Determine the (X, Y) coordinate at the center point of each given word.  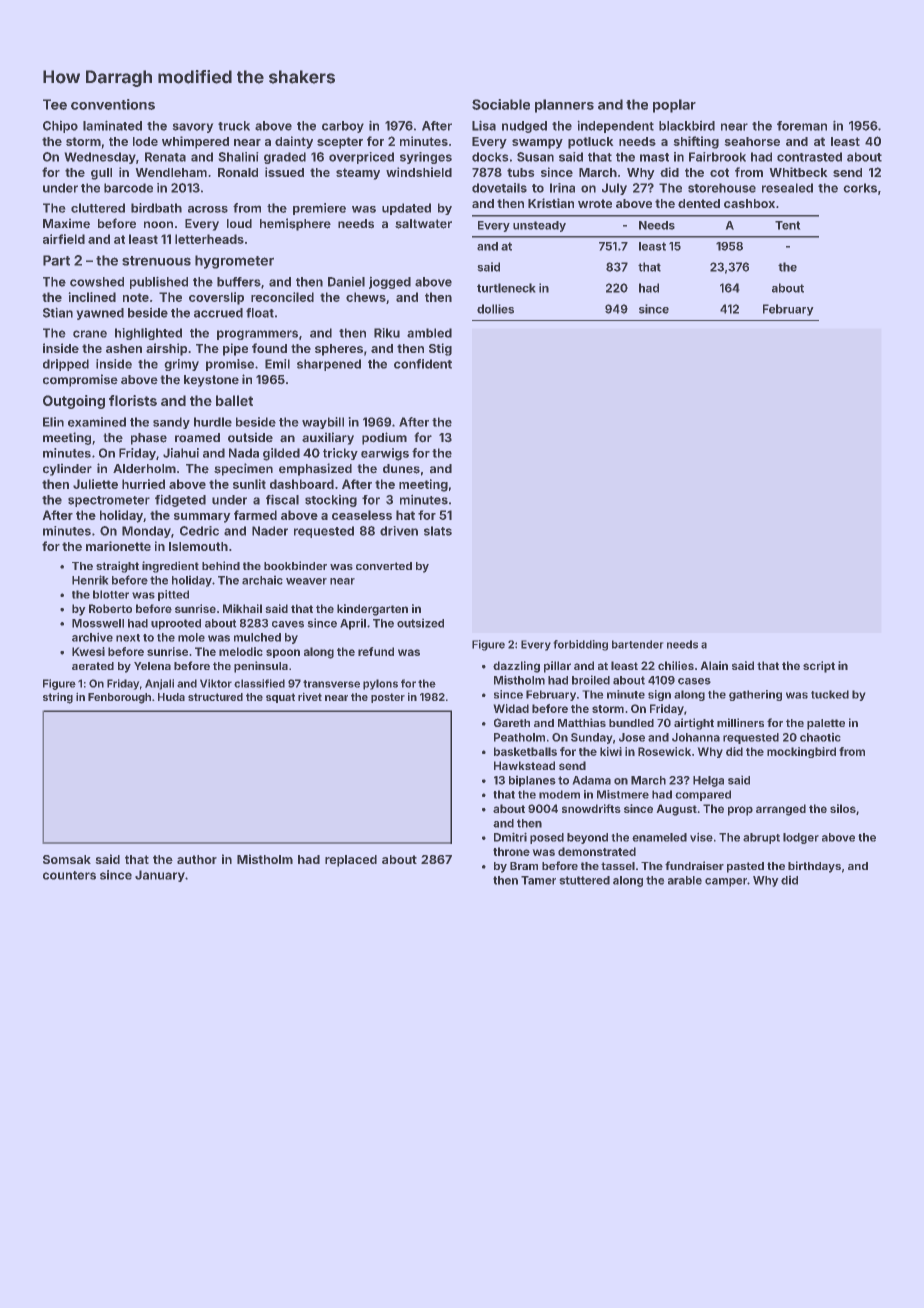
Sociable (501, 104)
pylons (380, 684)
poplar (674, 106)
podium (384, 438)
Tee (55, 104)
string (58, 698)
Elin (53, 422)
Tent (787, 225)
